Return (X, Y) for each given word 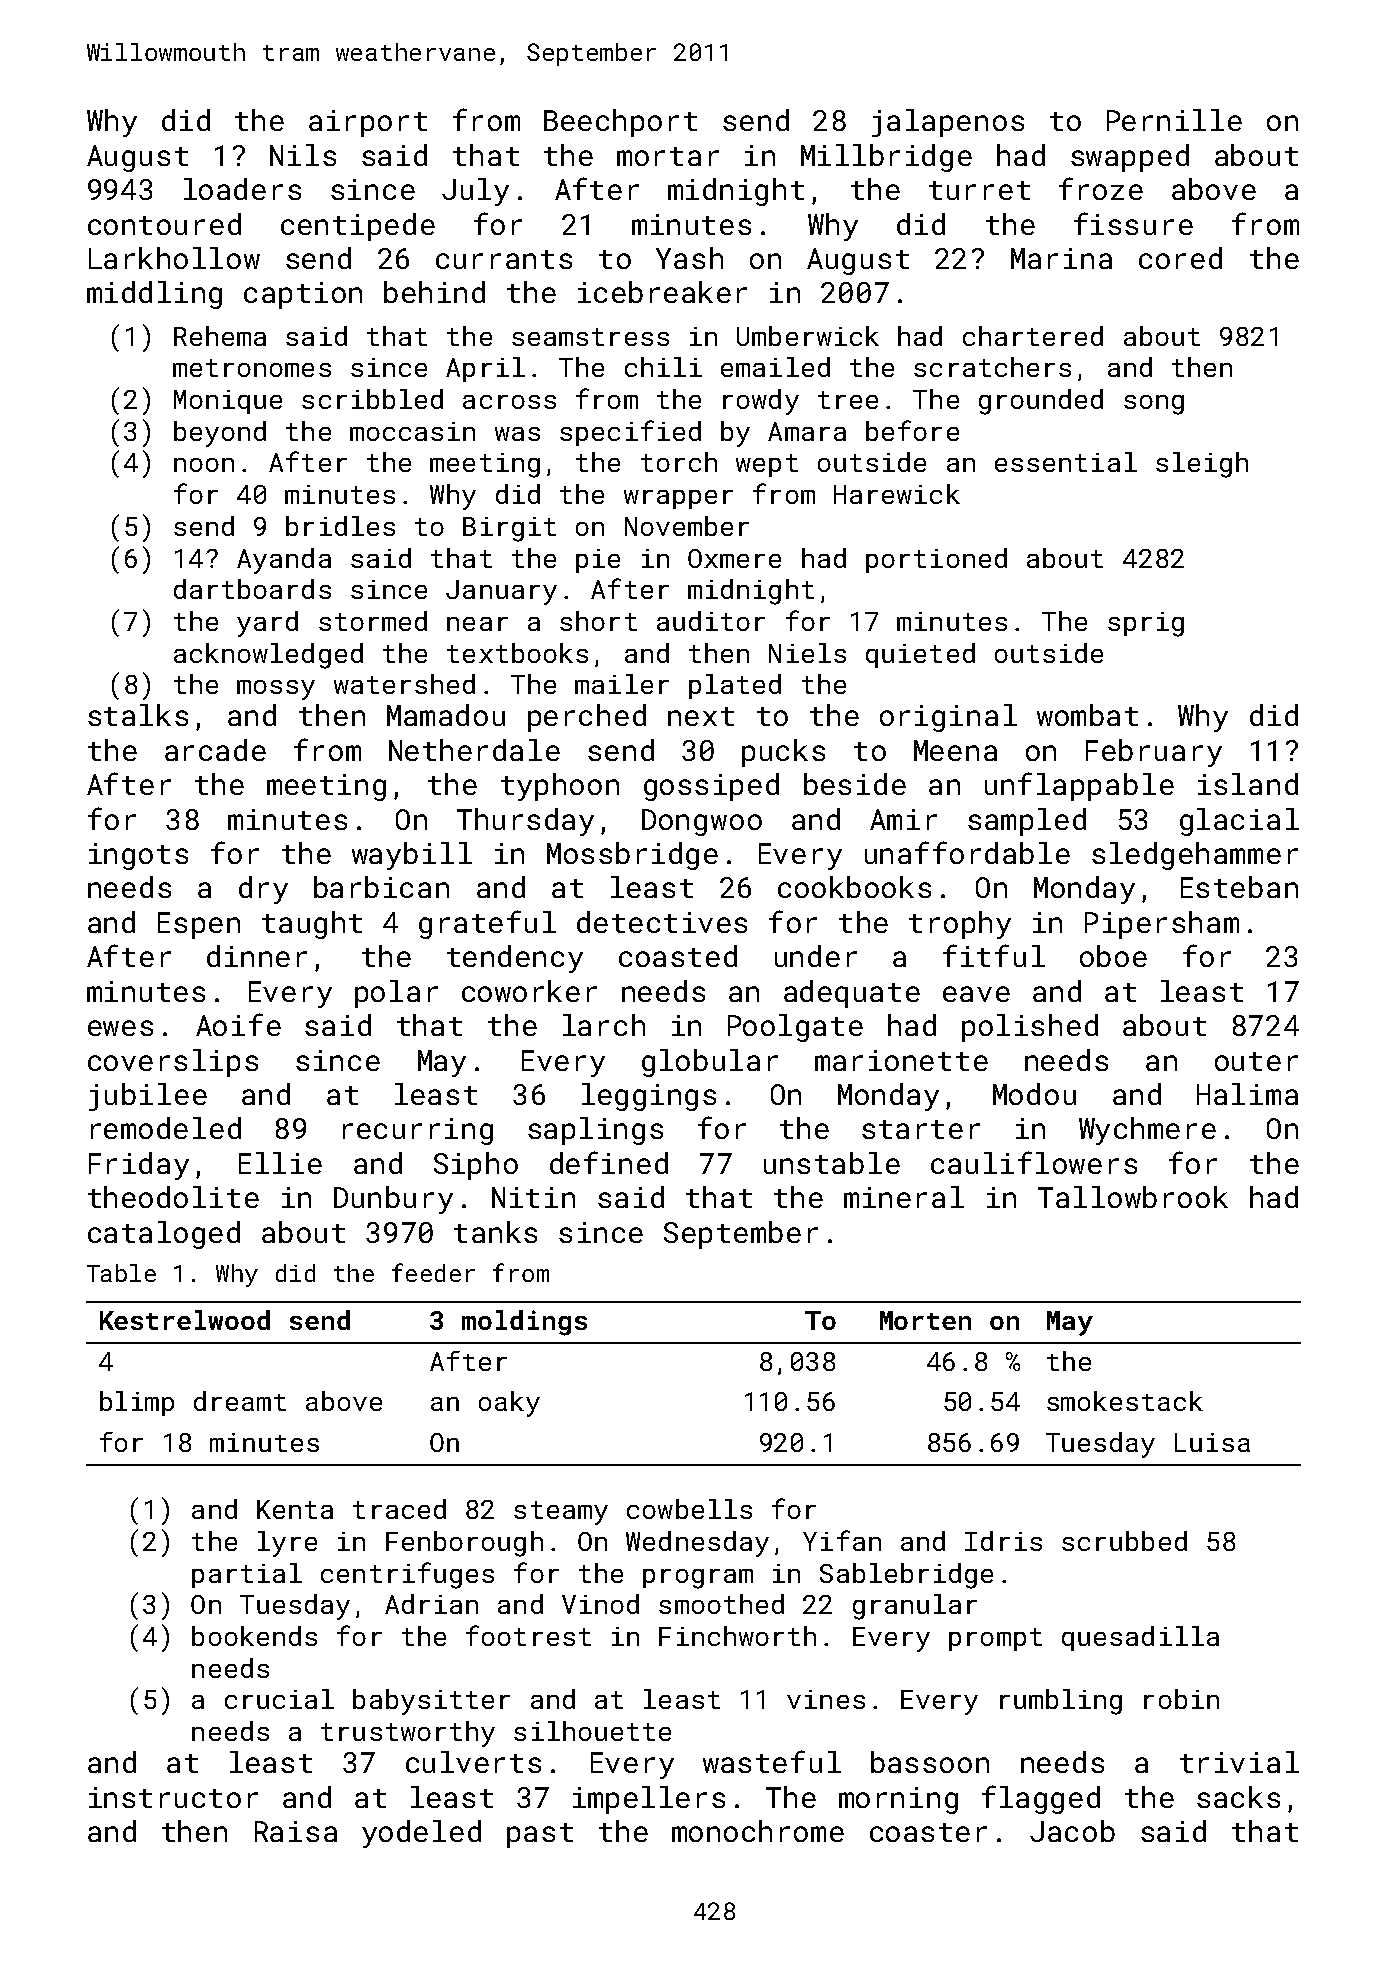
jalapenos (948, 123)
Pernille (1174, 120)
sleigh (1202, 465)
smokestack (1125, 1401)
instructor (173, 1797)
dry (263, 890)
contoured (164, 224)
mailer (622, 684)
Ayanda (284, 561)
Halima (1247, 1094)
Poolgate (795, 1028)
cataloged (164, 1235)
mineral (904, 1197)
